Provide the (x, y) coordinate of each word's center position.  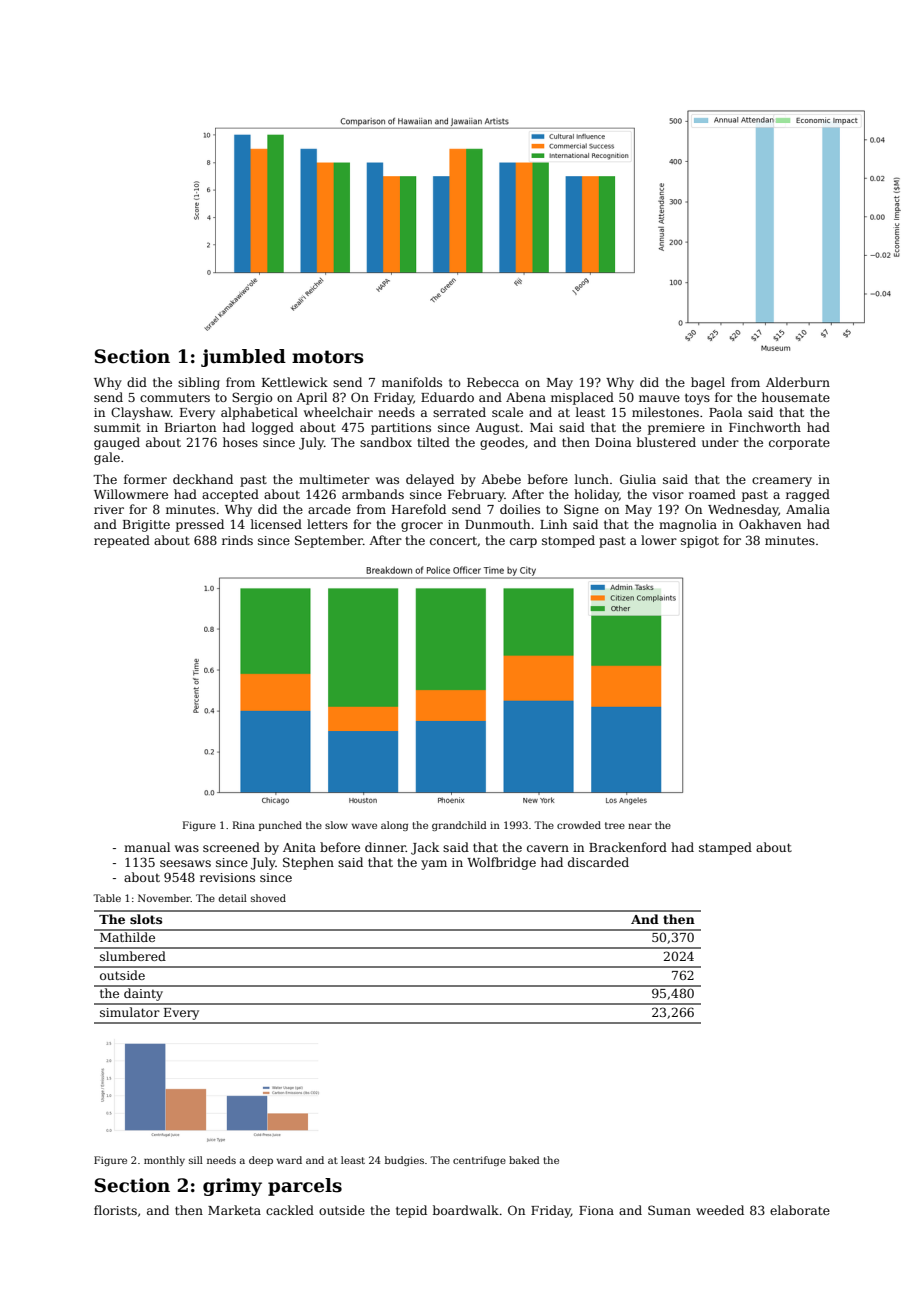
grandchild (459, 826)
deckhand (203, 479)
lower (659, 540)
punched (280, 826)
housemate (796, 397)
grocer (422, 527)
